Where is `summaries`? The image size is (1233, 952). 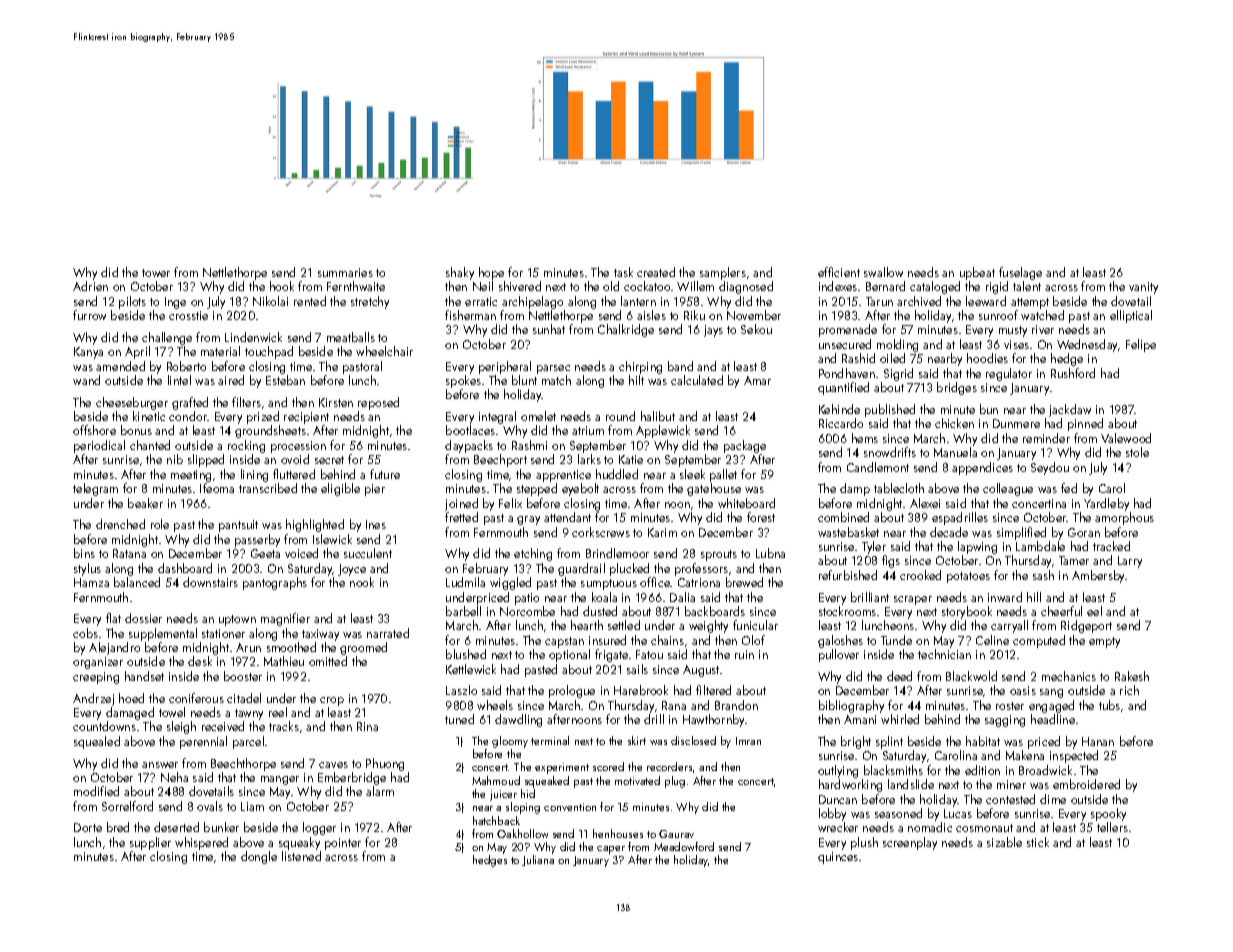 summaries is located at coordinates (345, 272).
